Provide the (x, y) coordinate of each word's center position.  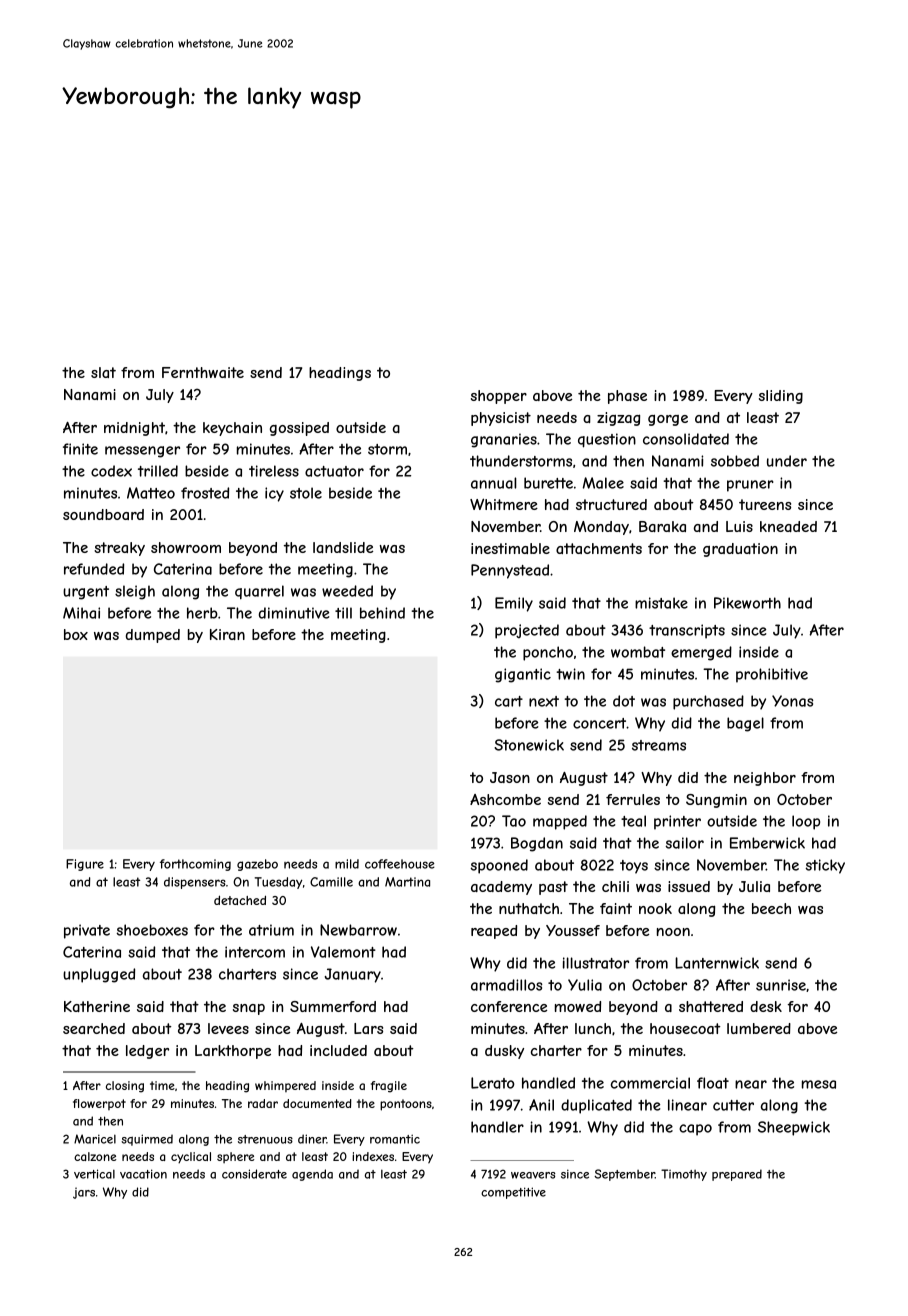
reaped (494, 932)
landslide (343, 547)
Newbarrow (358, 930)
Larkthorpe (233, 1052)
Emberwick (767, 843)
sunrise (781, 985)
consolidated (686, 439)
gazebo (257, 865)
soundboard (103, 514)
